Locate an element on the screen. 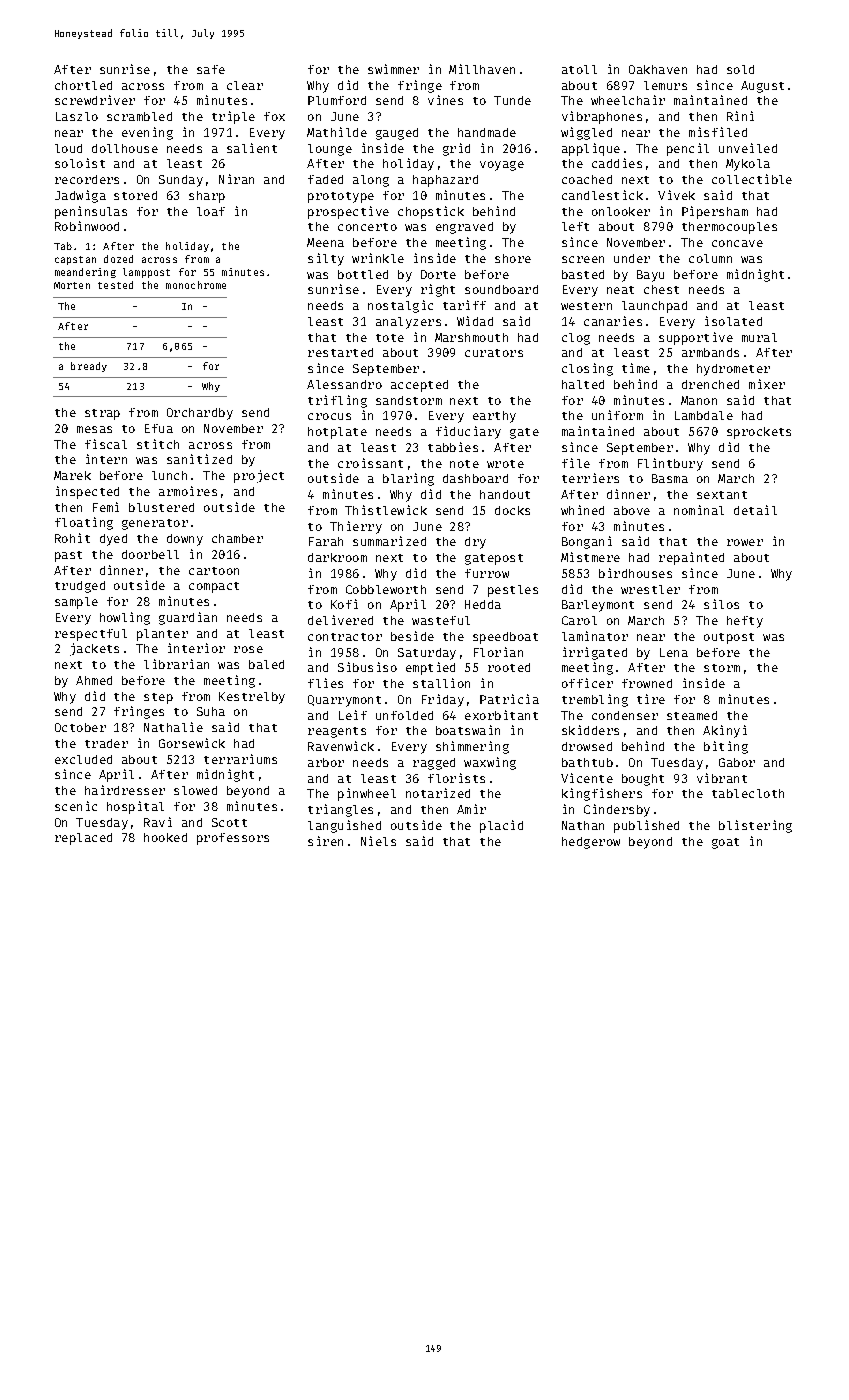 This screenshot has height=1400, width=849. monochrome is located at coordinates (196, 285).
